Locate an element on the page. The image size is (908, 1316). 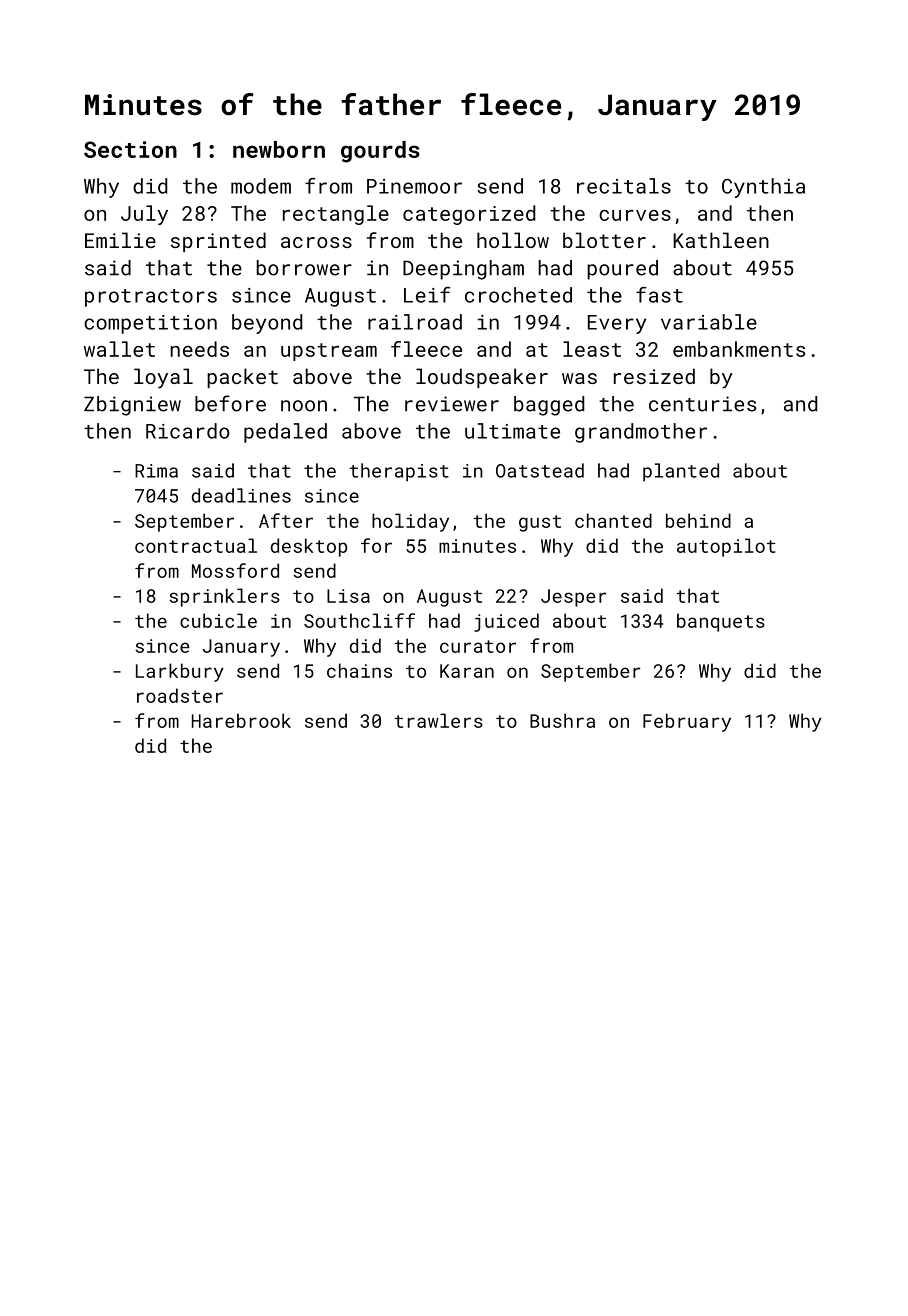
modem is located at coordinates (261, 186).
